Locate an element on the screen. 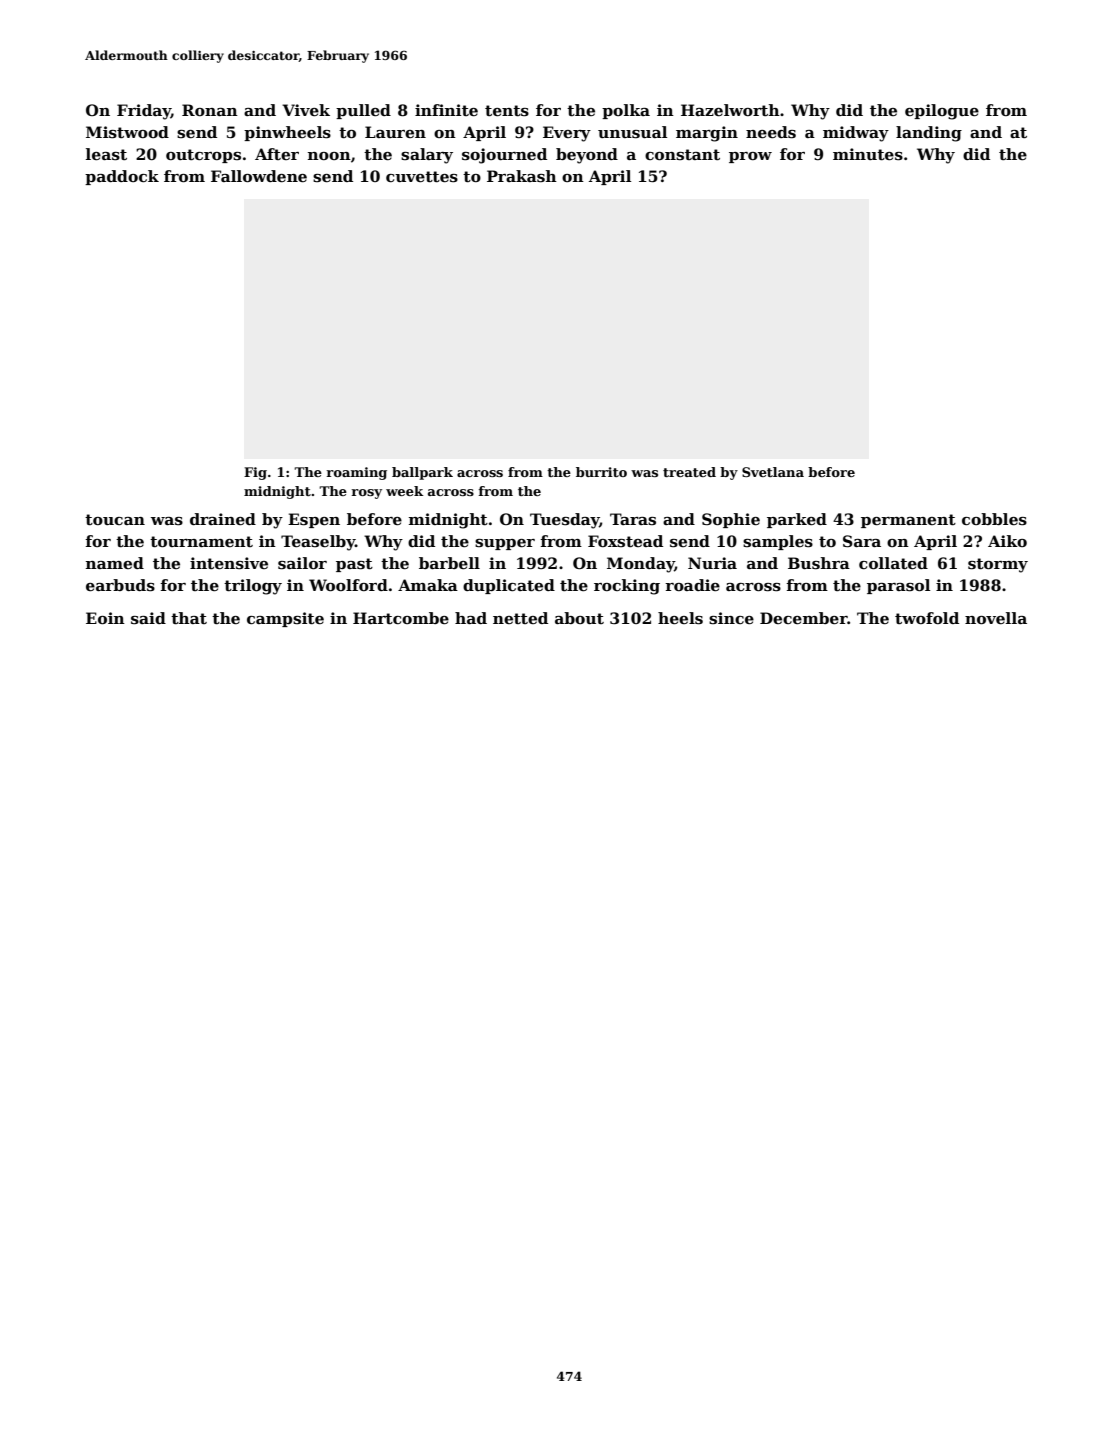 Image resolution: width=1113 pixels, height=1441 pixels. Mistwood is located at coordinates (127, 132).
